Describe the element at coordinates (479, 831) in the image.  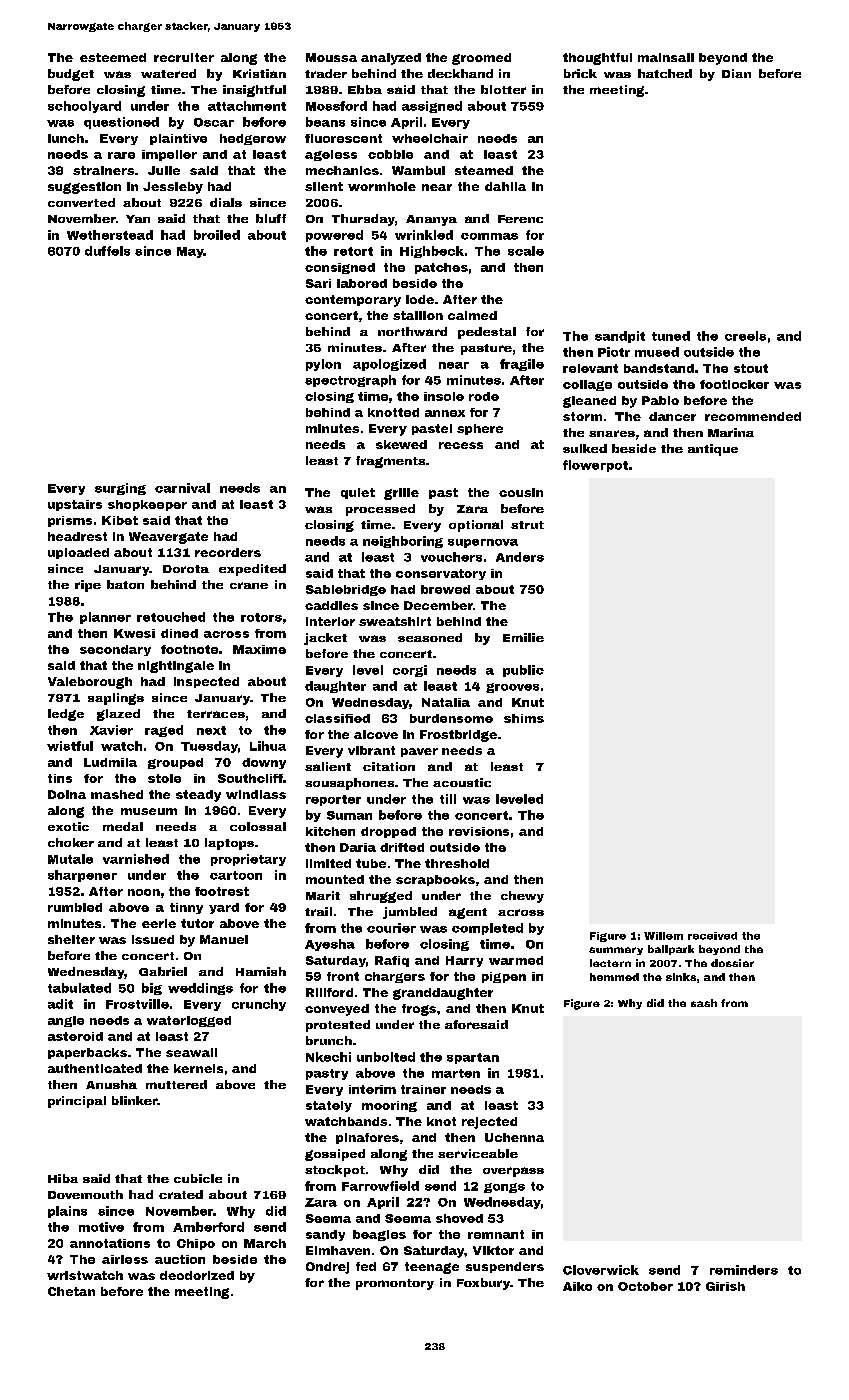
I see `revisions` at that location.
